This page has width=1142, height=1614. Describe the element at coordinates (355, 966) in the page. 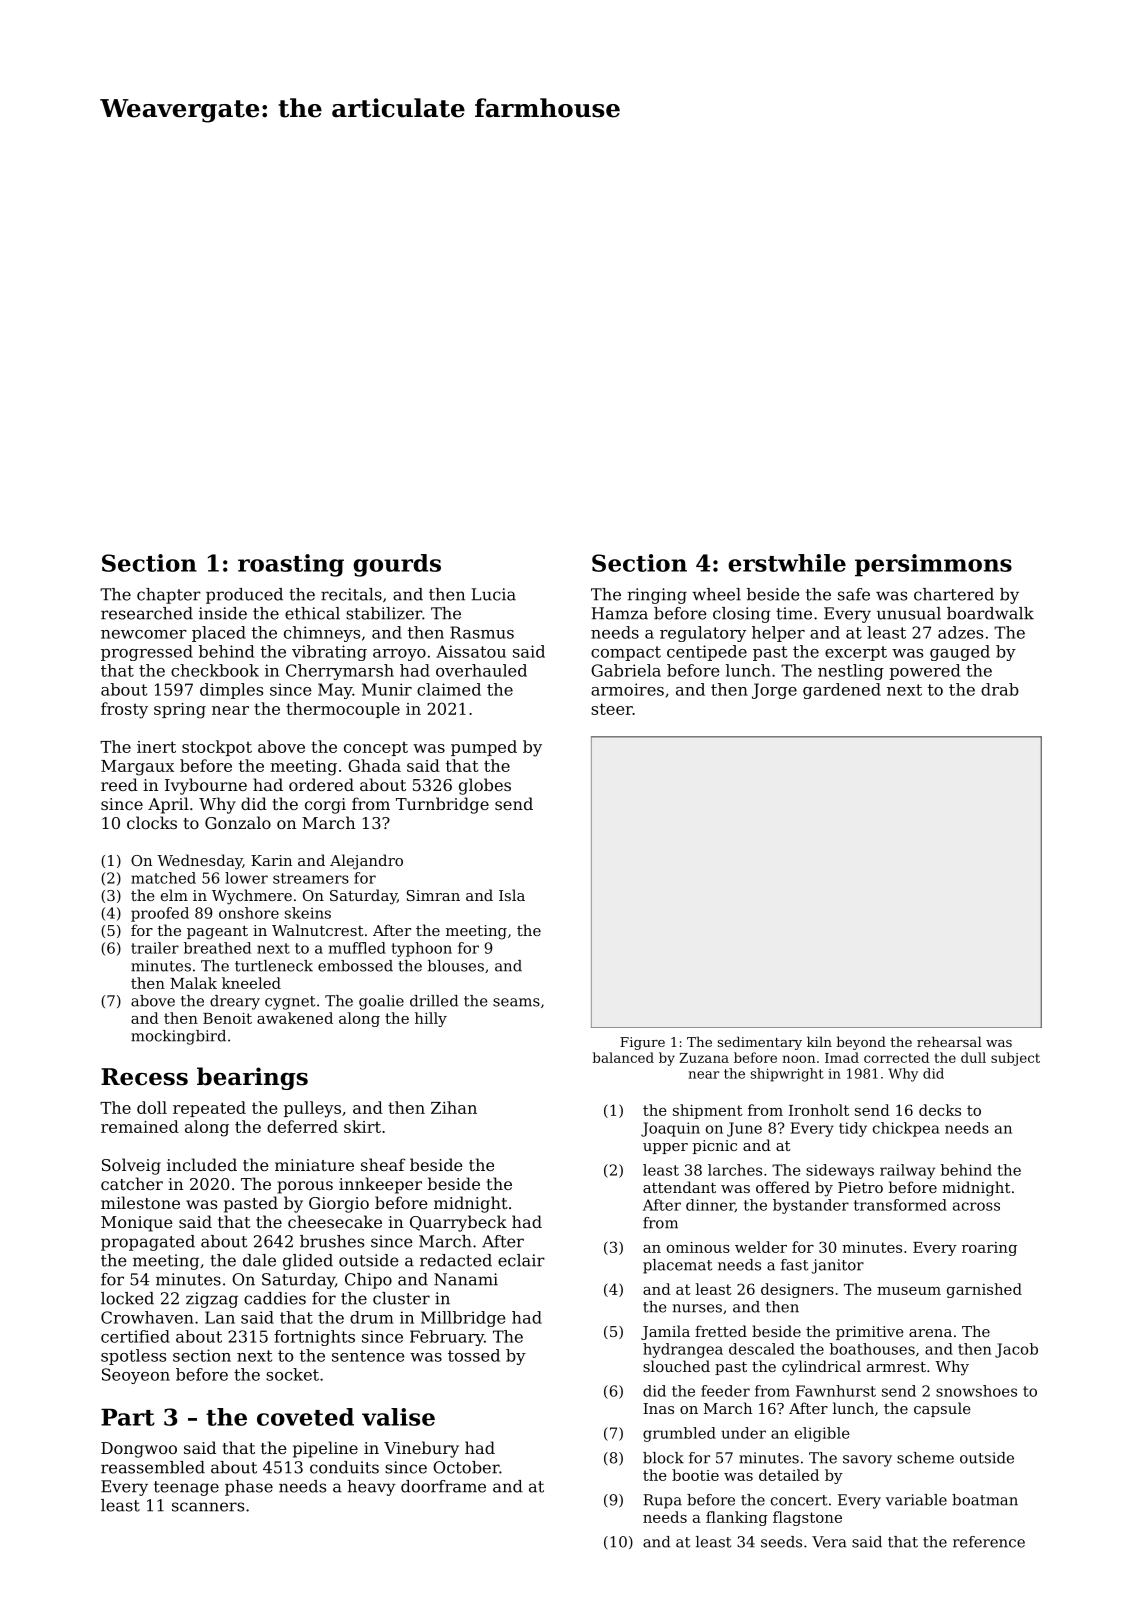

I see `embossed` at that location.
